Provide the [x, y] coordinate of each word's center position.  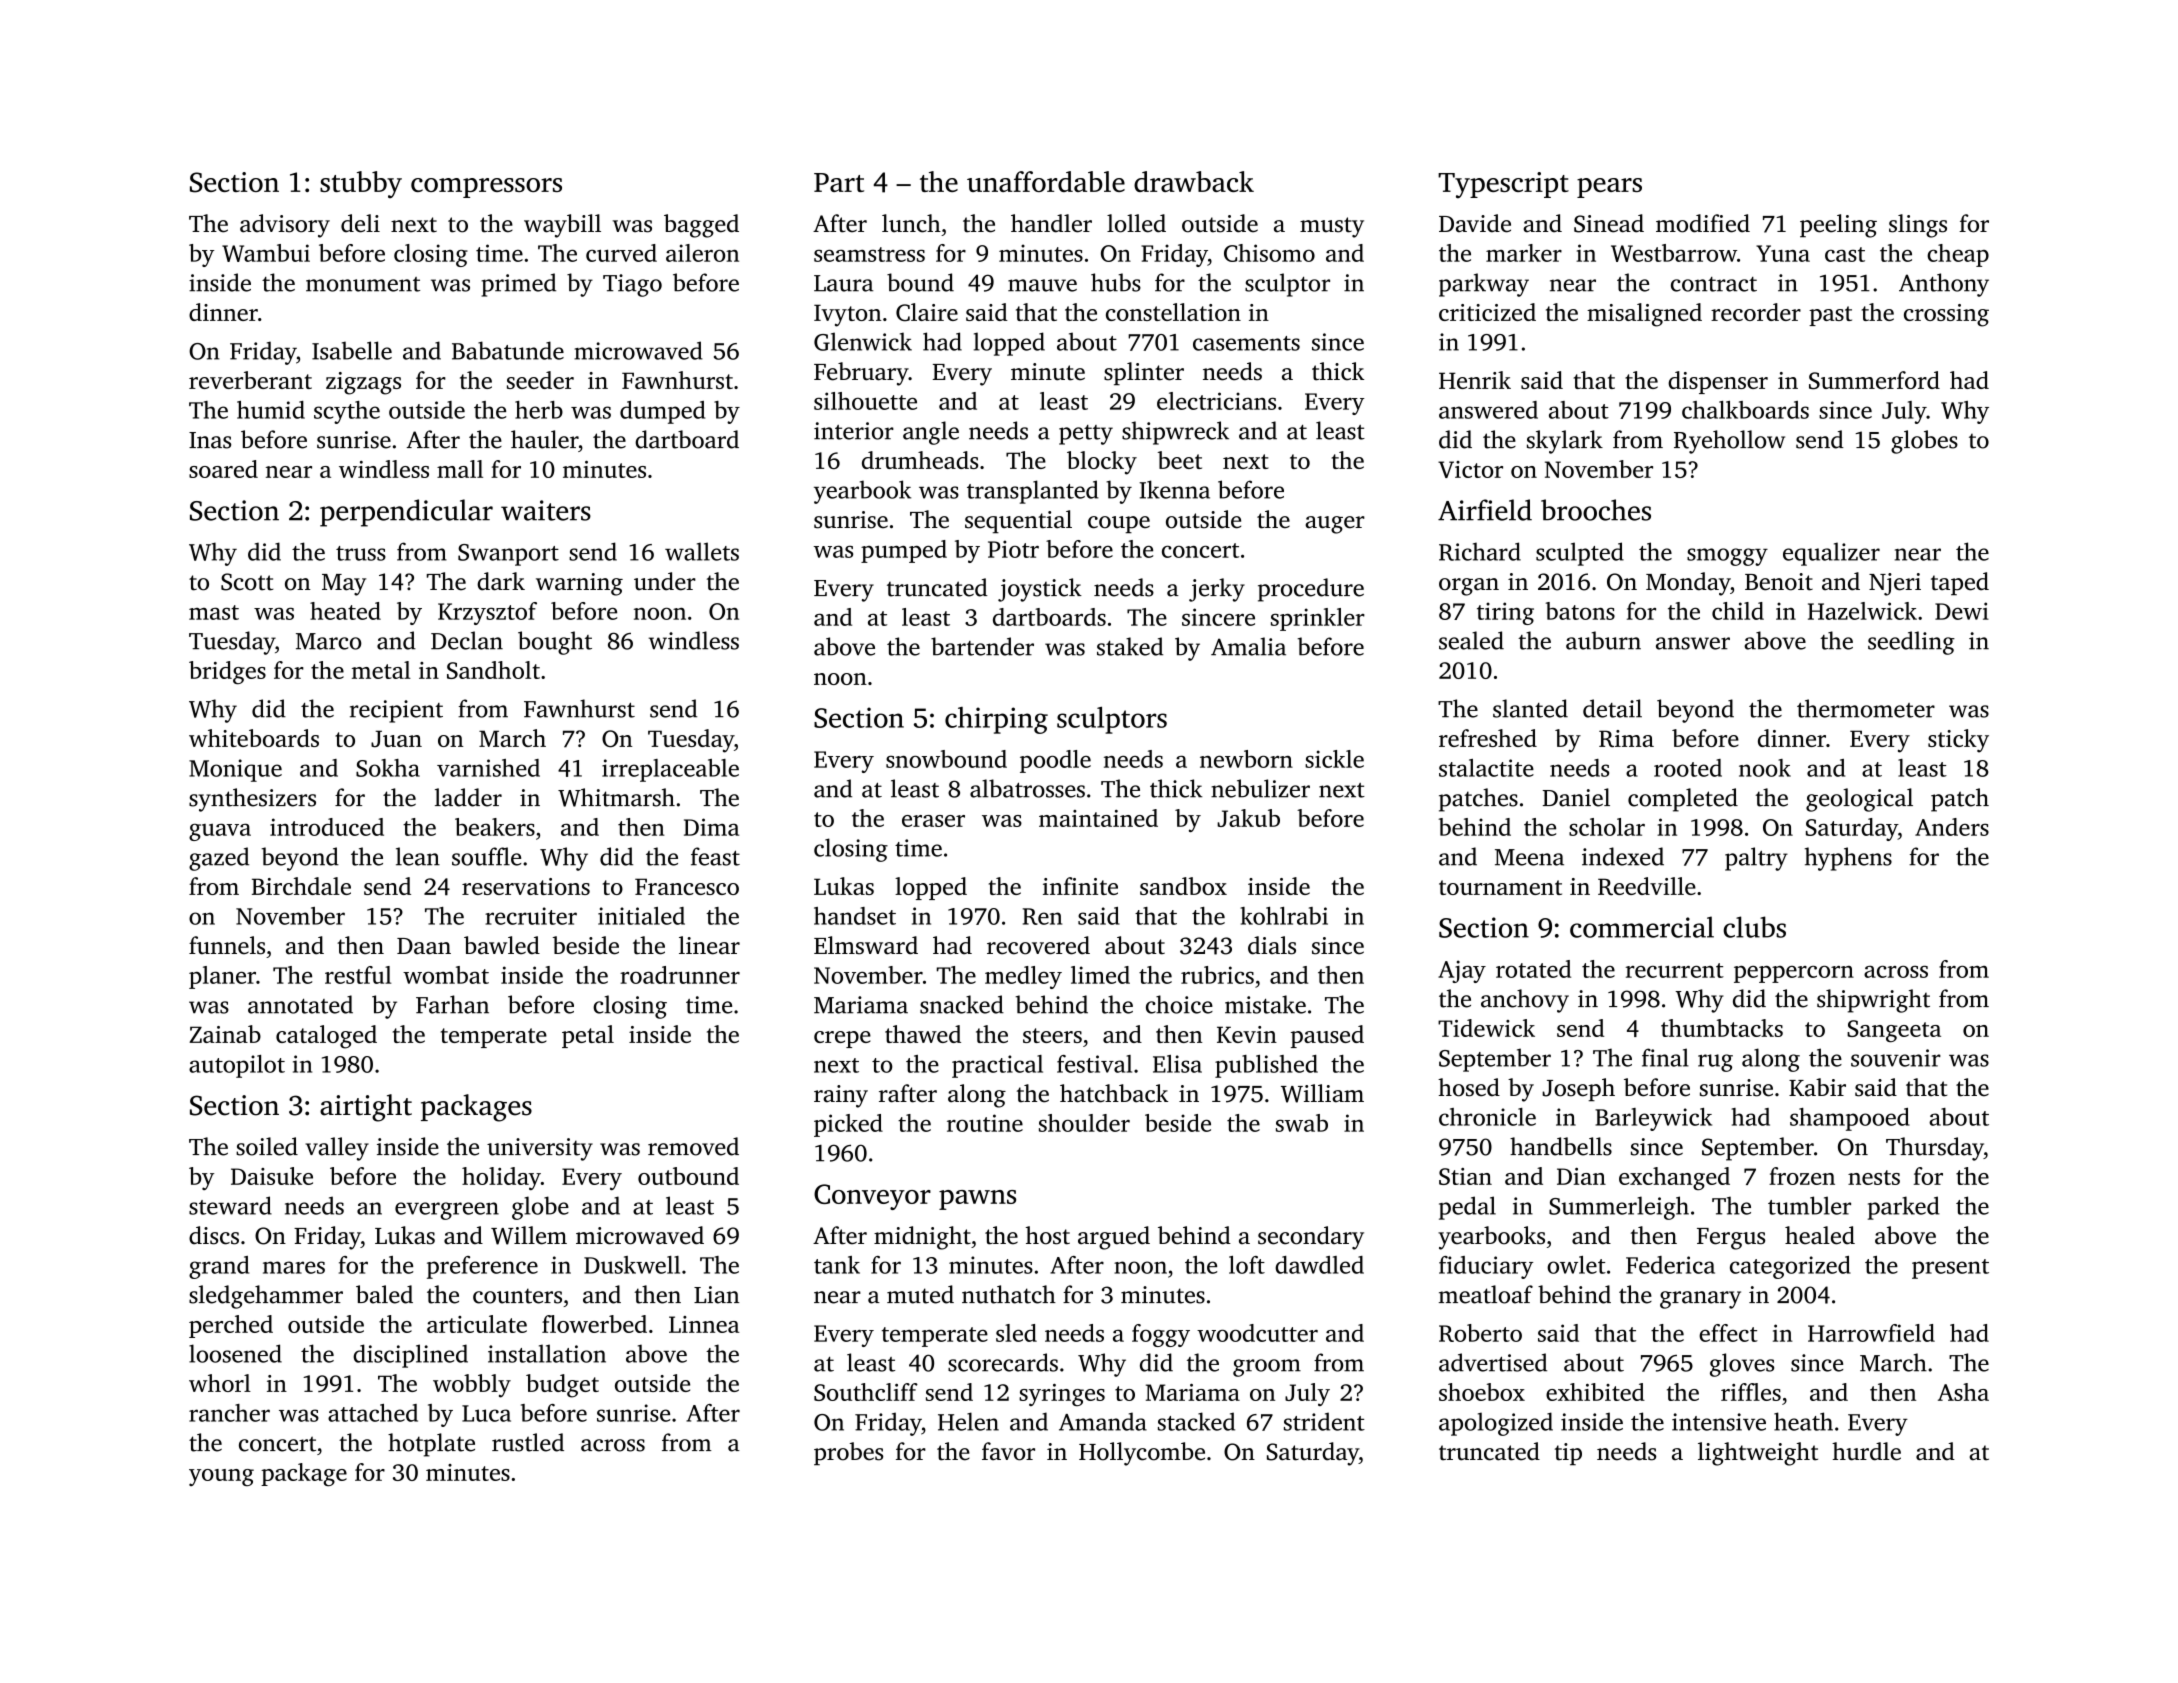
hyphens [1848, 859]
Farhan [452, 1004]
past [1830, 316]
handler [1051, 223]
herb [539, 410]
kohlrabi [1284, 916]
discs [214, 1235]
